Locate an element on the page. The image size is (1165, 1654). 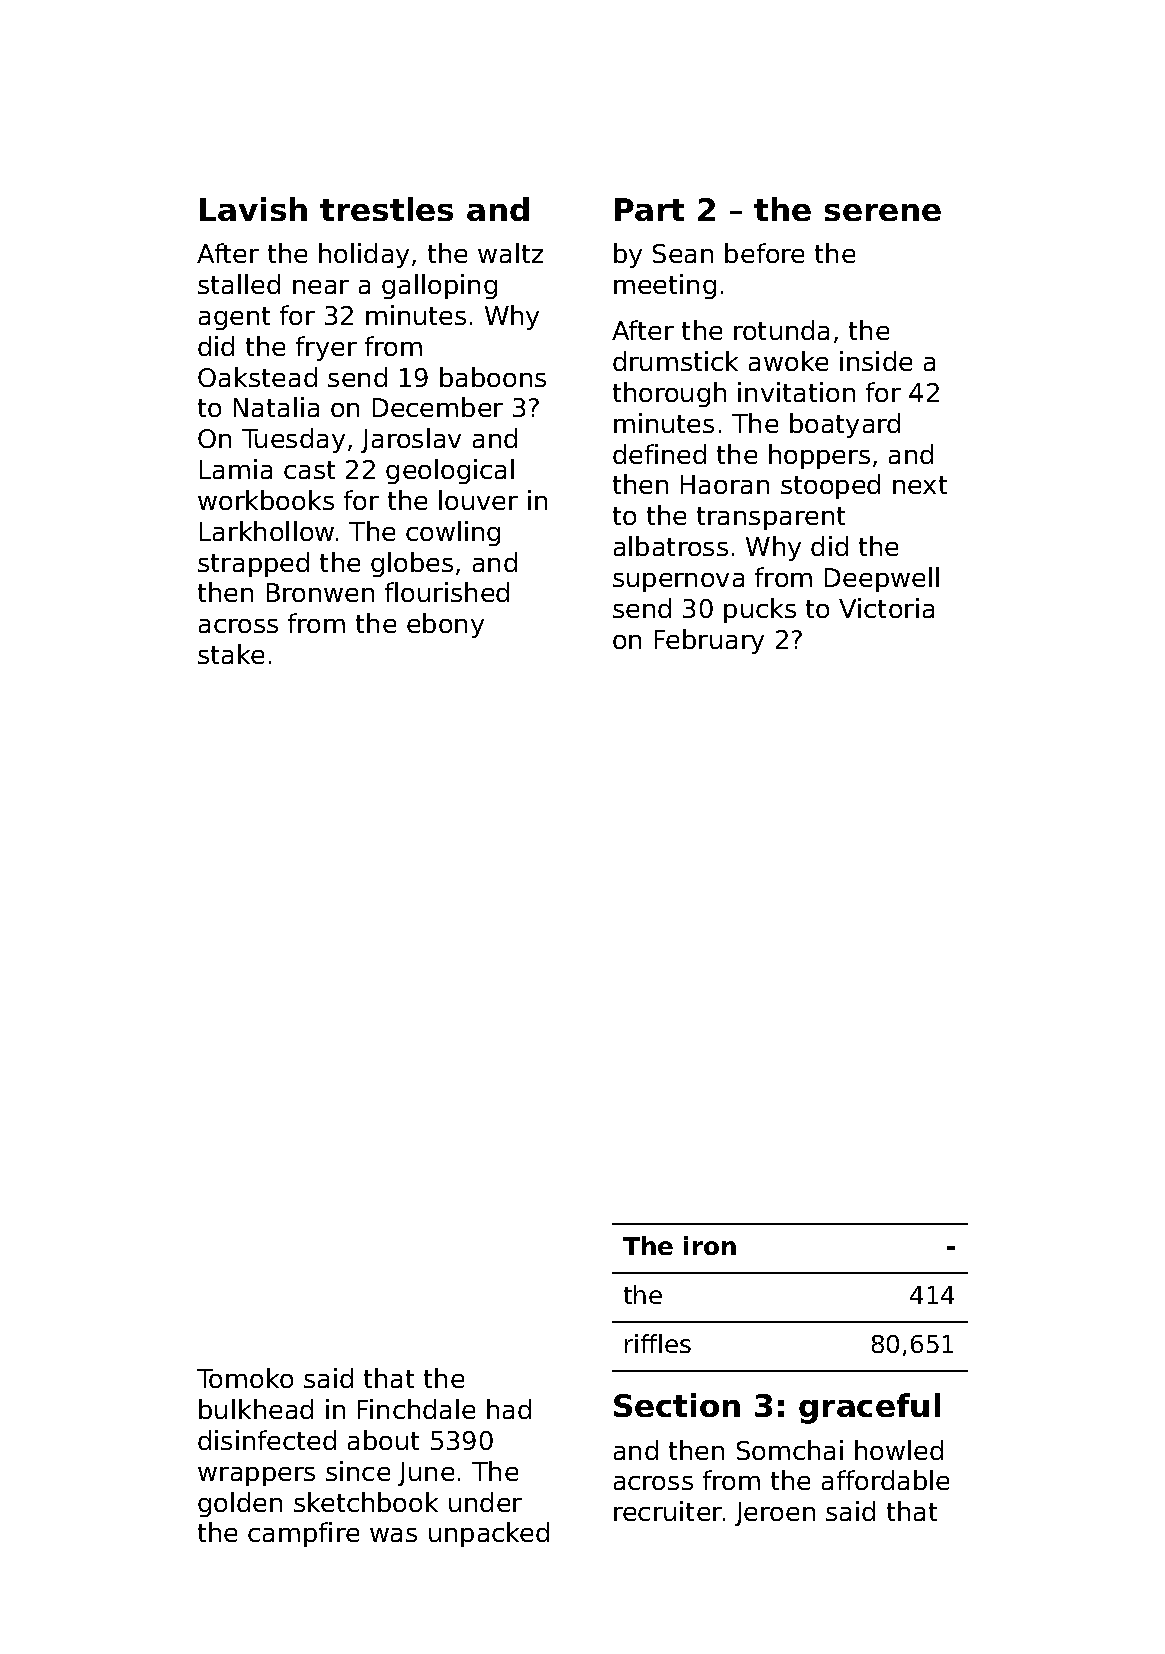
stake is located at coordinates (231, 654).
